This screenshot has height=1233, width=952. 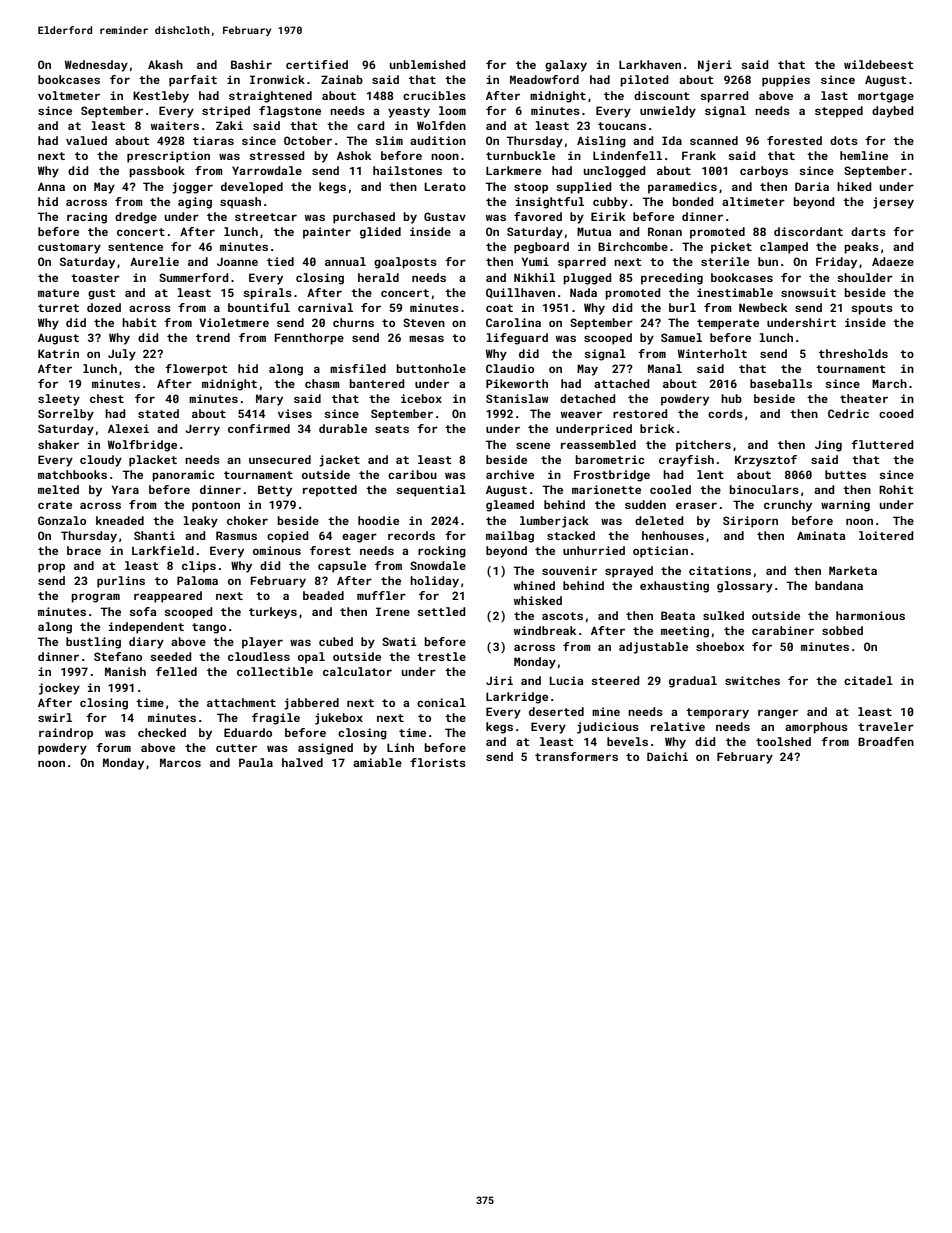 What do you see at coordinates (275, 491) in the screenshot?
I see `Betty` at bounding box center [275, 491].
